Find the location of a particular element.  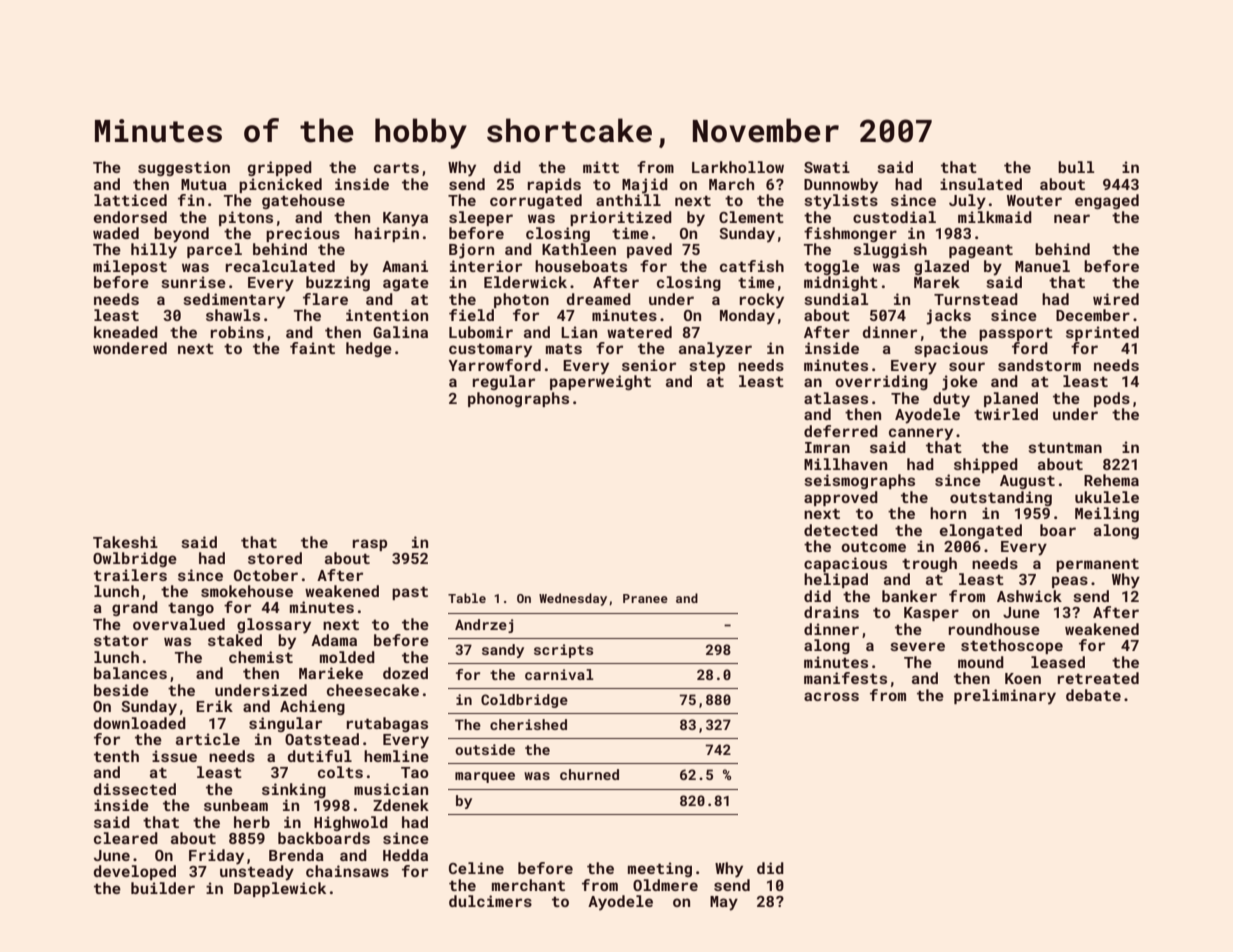

gripped is located at coordinates (280, 168).
